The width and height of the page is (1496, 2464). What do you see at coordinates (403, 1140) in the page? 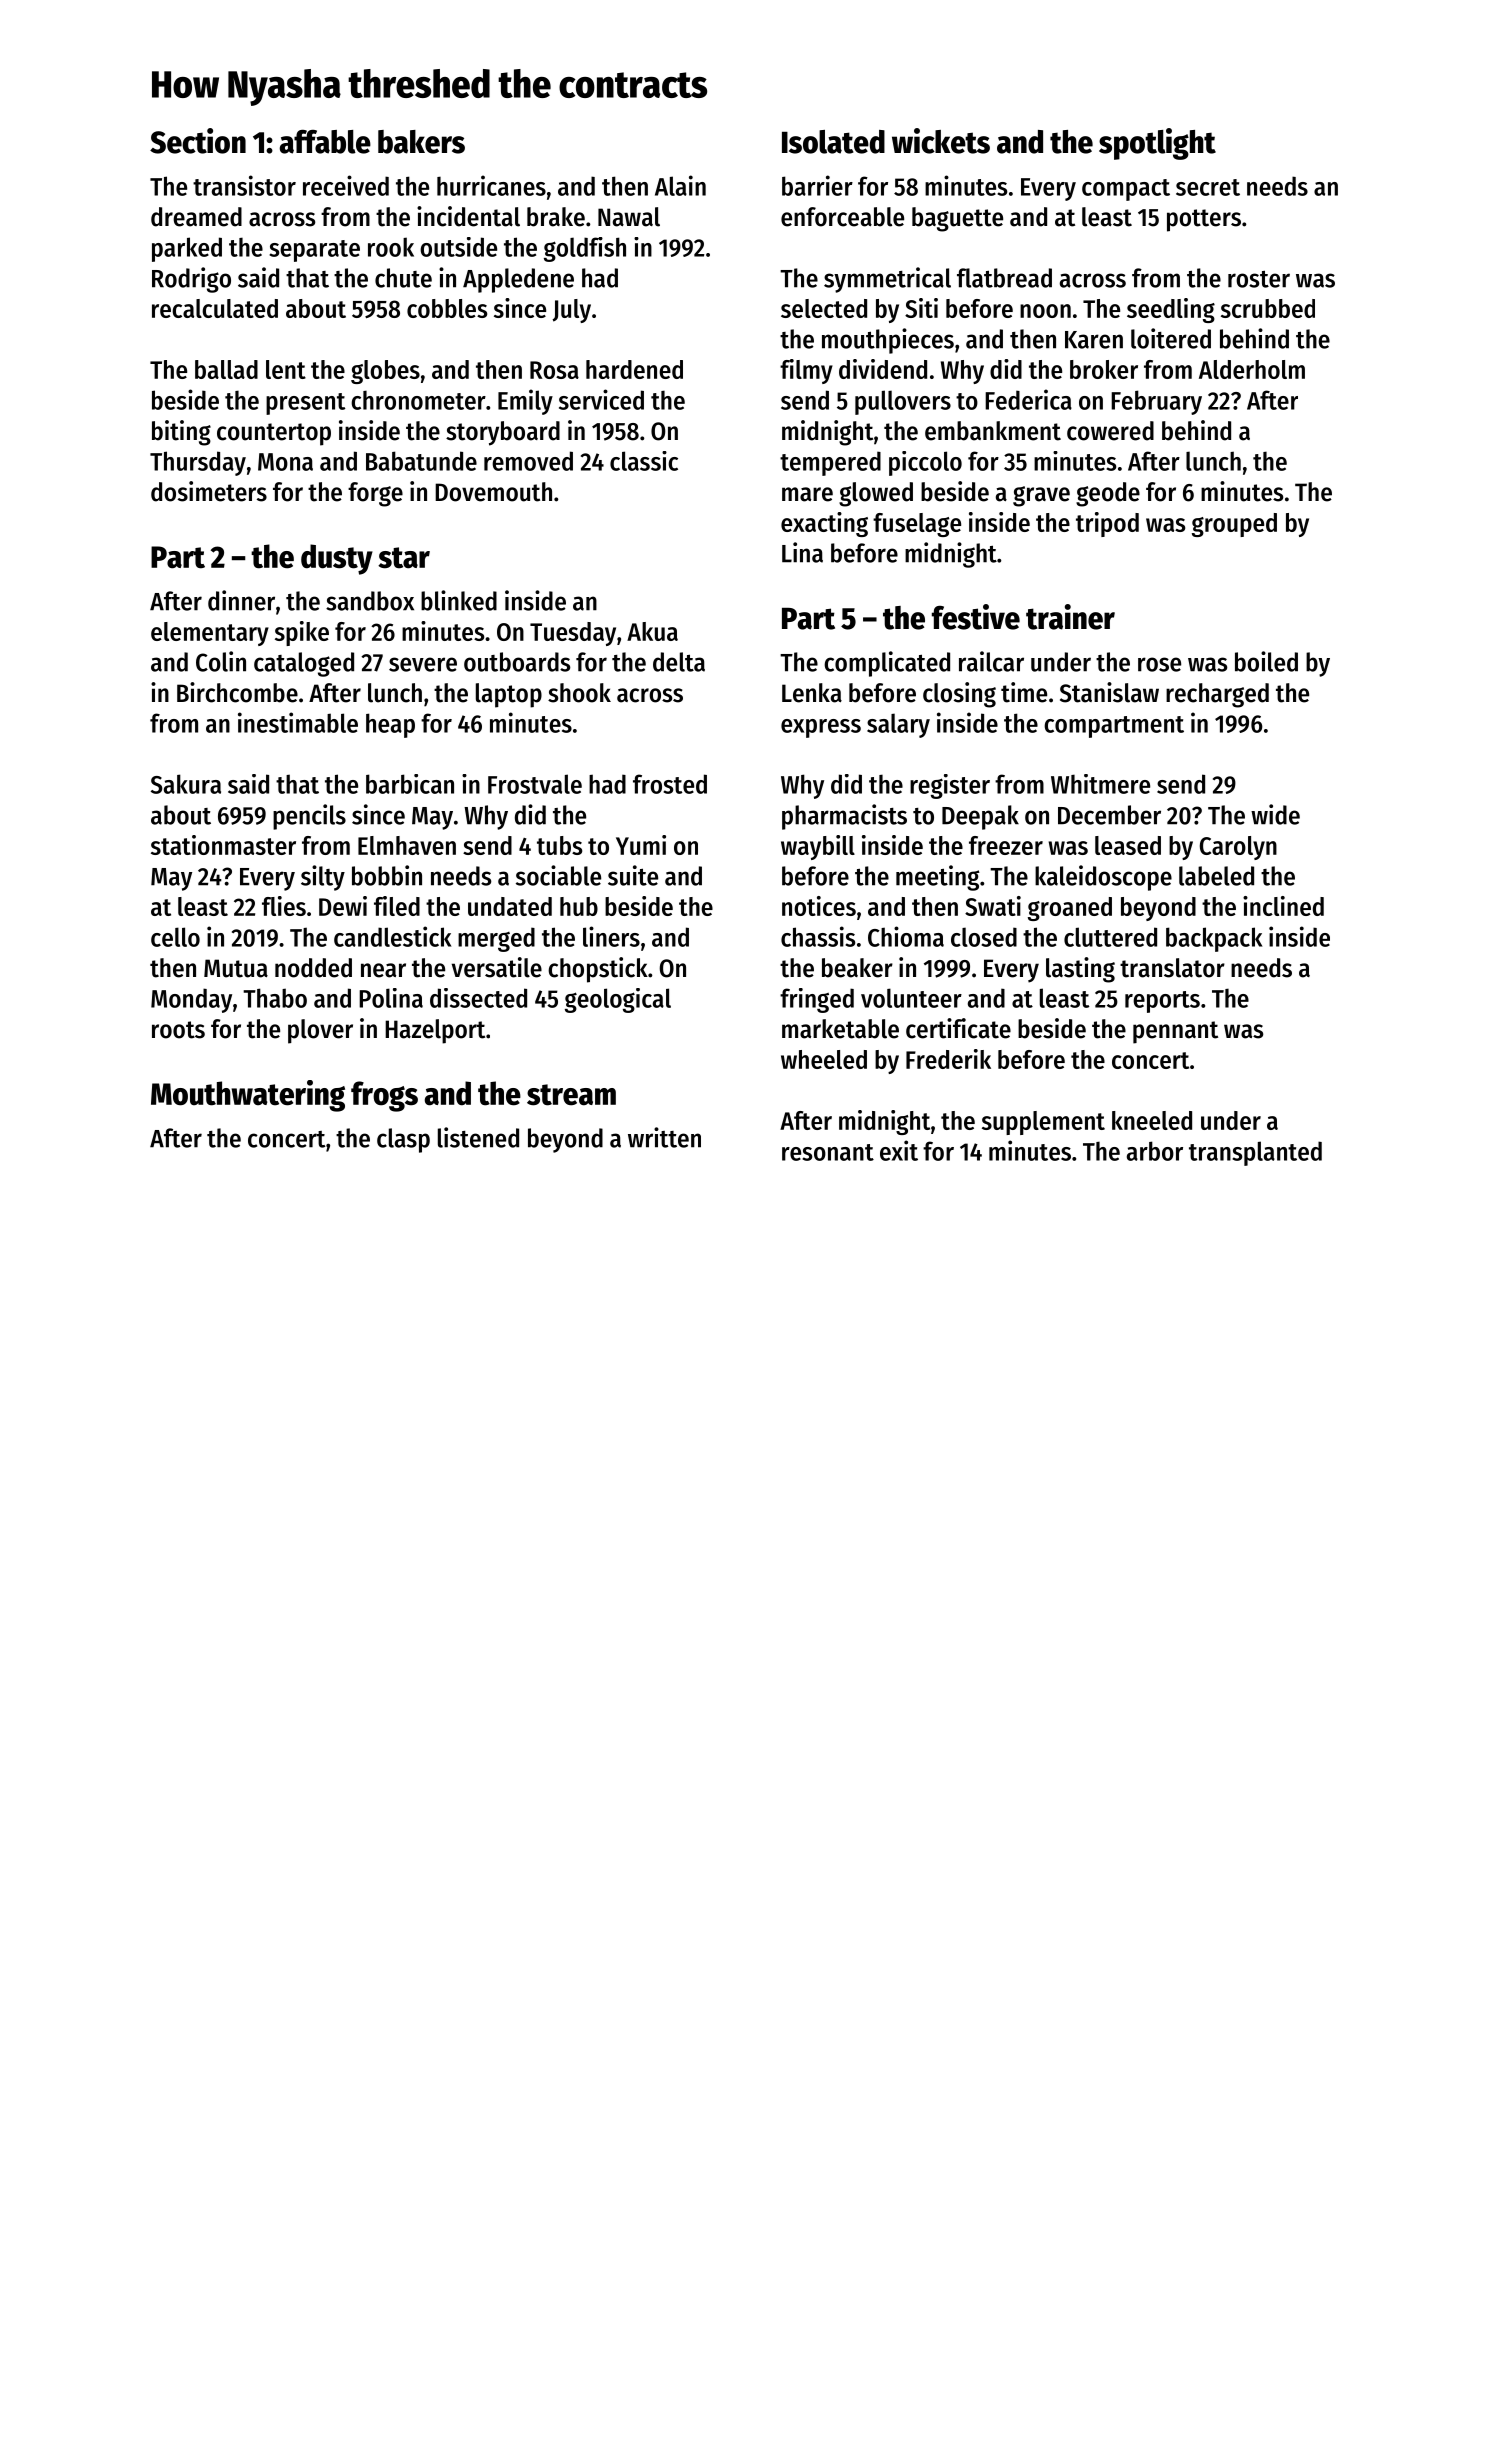
I see `clasp` at bounding box center [403, 1140].
